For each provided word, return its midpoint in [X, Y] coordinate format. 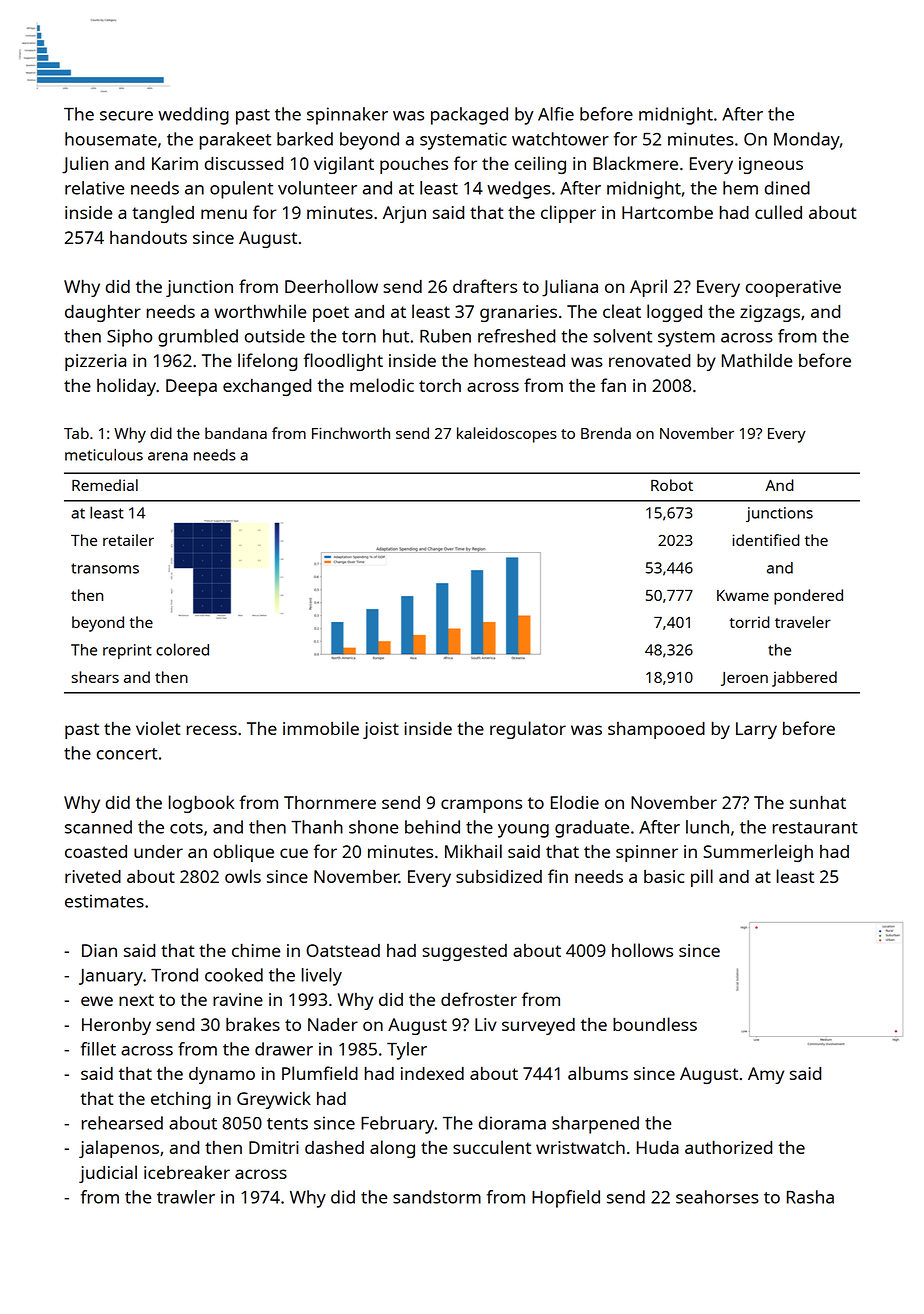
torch [440, 385]
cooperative [793, 288]
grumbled [198, 338]
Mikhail [473, 851]
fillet [98, 1049]
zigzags [770, 313]
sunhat [818, 802]
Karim [175, 163]
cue [294, 853]
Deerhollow [331, 286]
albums [598, 1073]
